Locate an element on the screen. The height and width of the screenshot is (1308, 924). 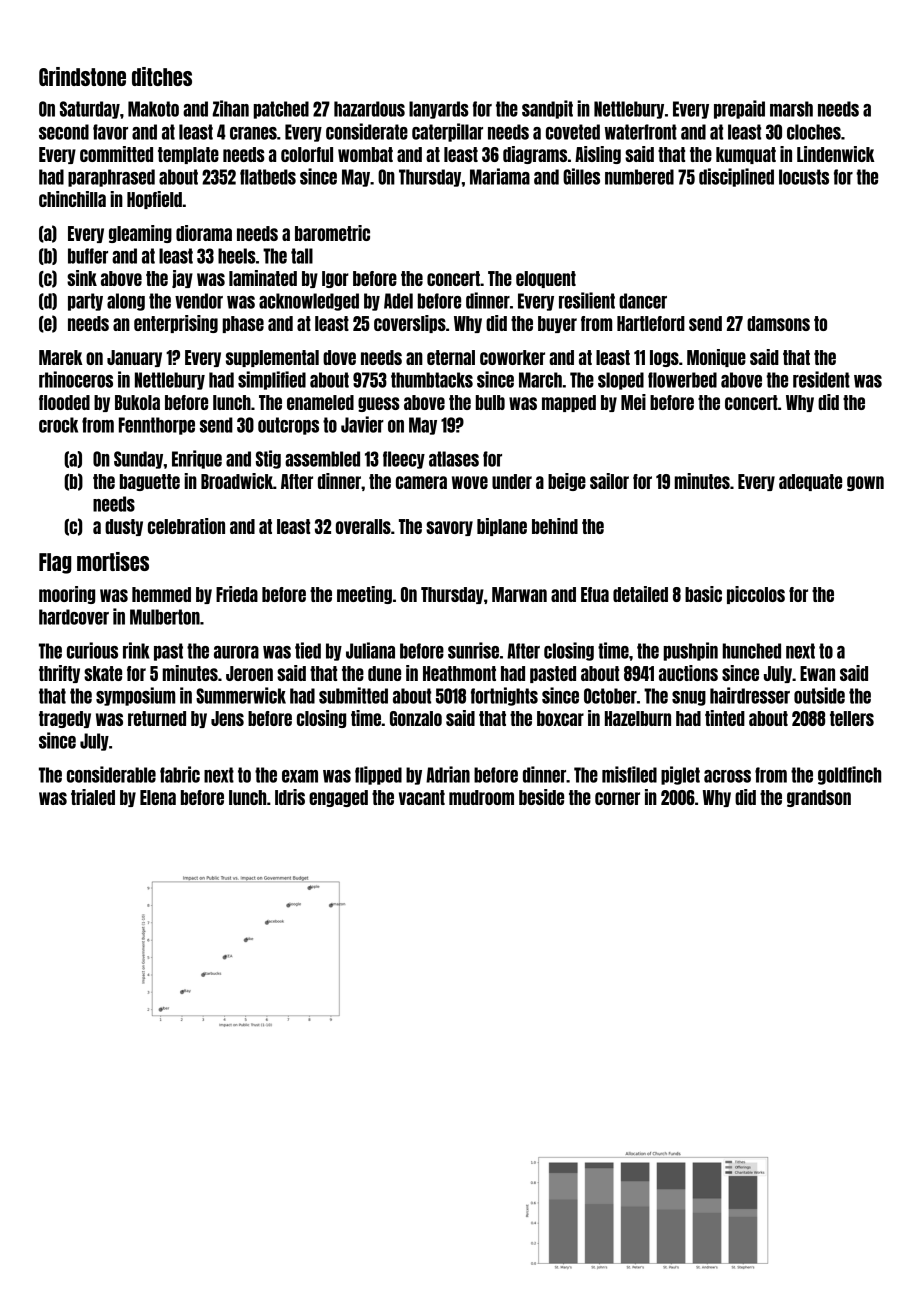
tellers is located at coordinates (852, 718).
